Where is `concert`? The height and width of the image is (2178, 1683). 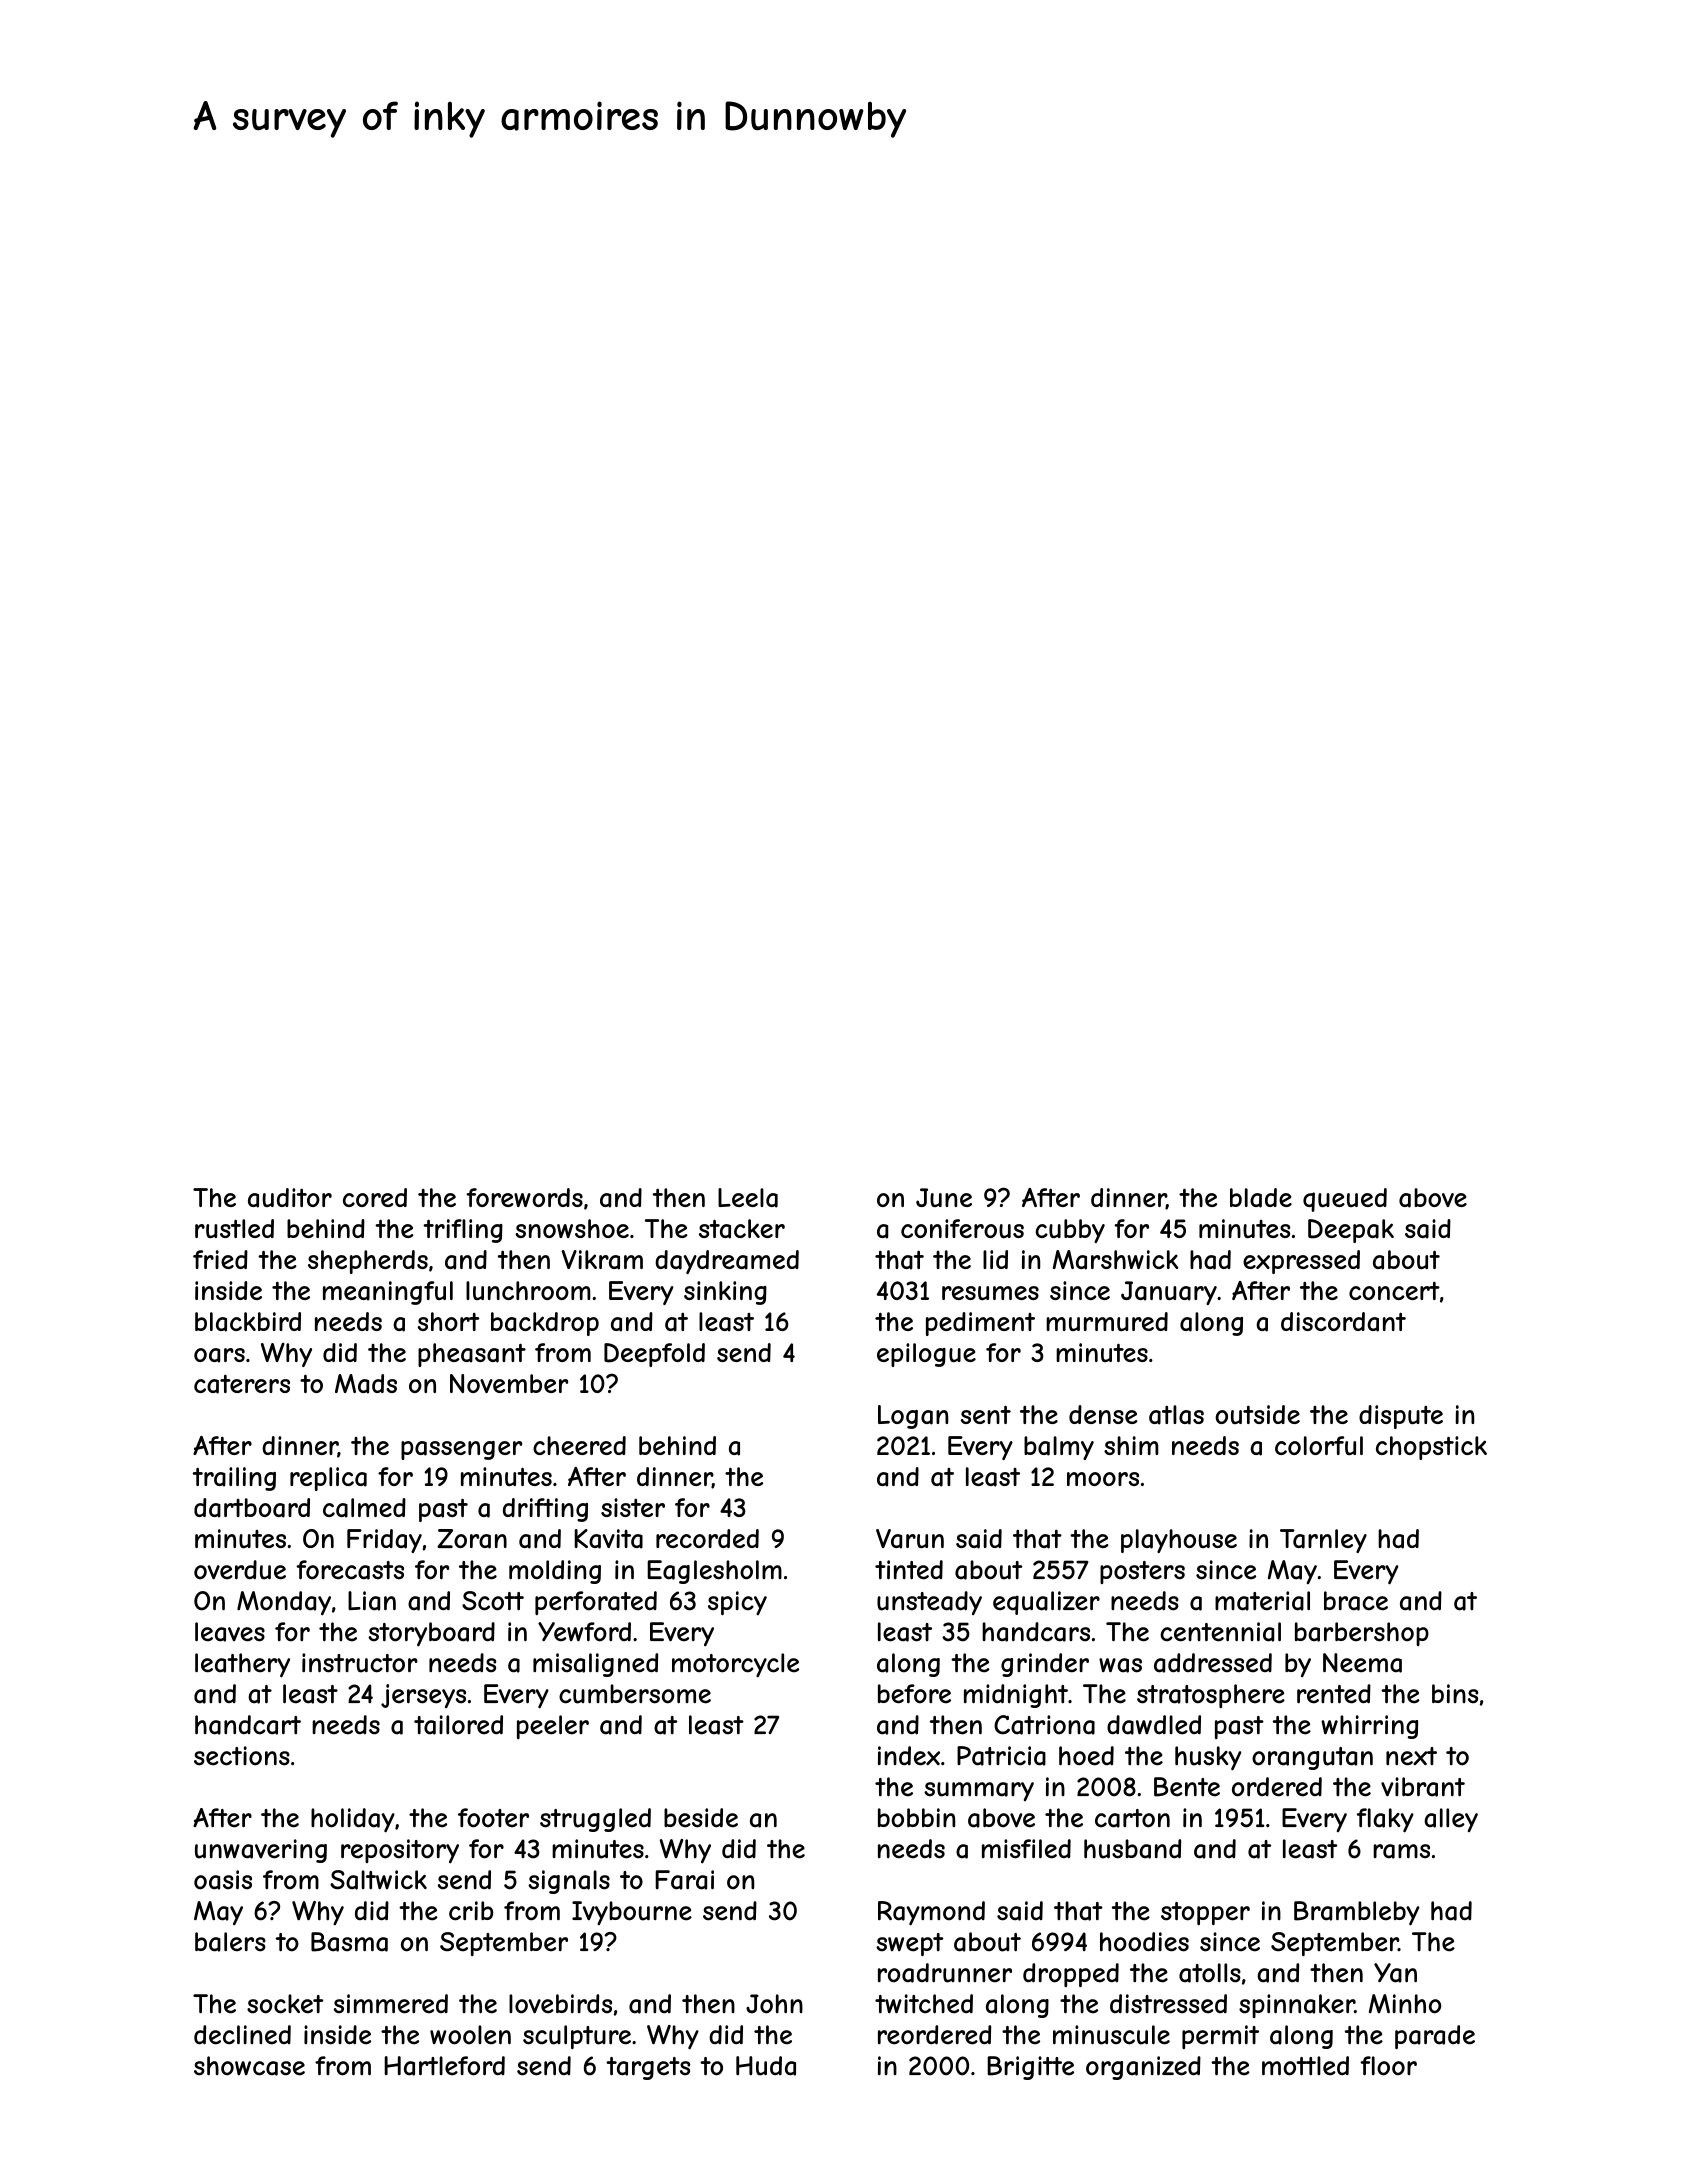
concert is located at coordinates (1394, 1290).
